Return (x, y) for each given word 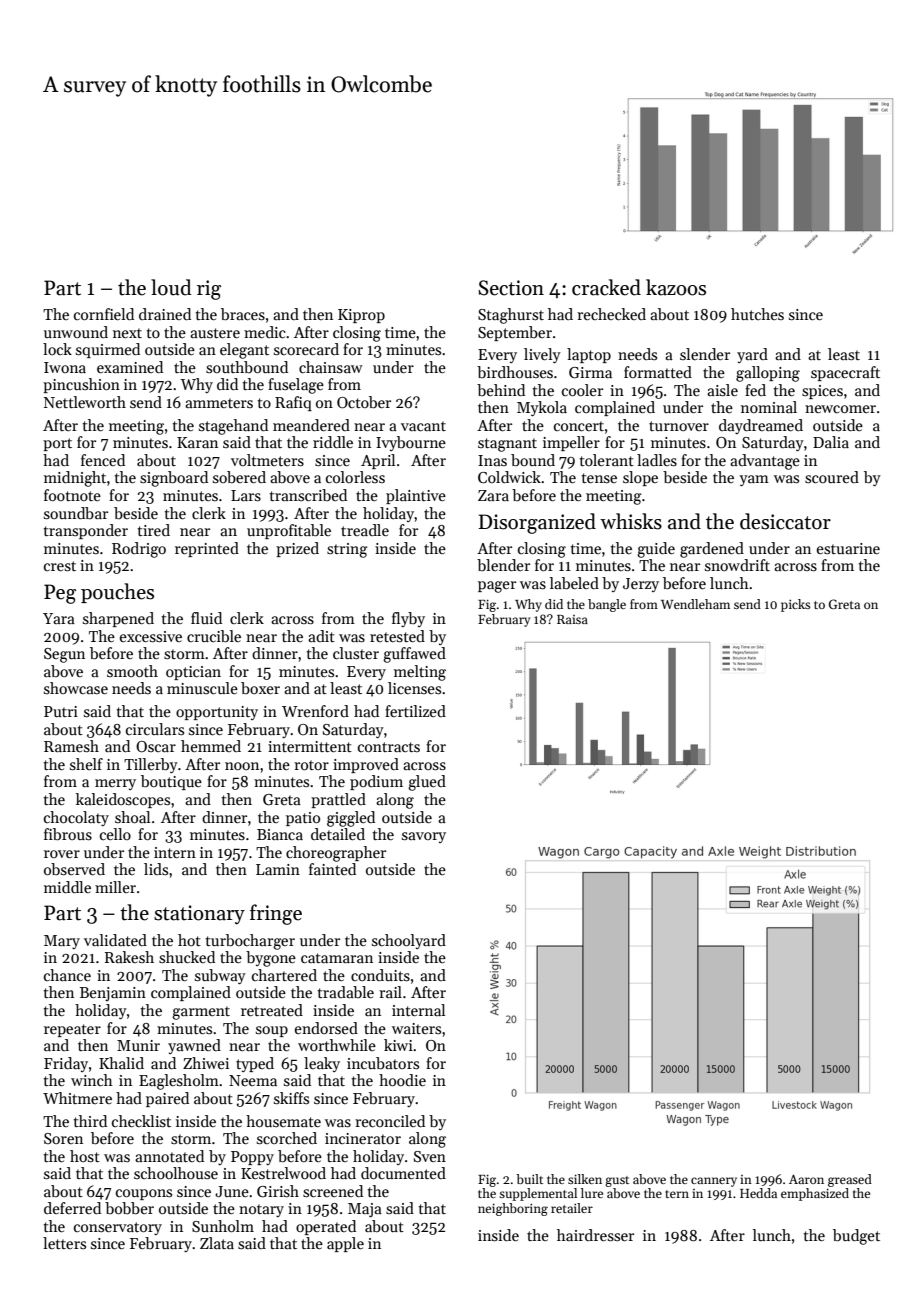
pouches (117, 593)
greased (850, 1180)
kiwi (398, 1045)
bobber (129, 1208)
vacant (423, 426)
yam (754, 480)
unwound (76, 332)
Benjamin (113, 994)
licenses (414, 688)
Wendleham (695, 604)
